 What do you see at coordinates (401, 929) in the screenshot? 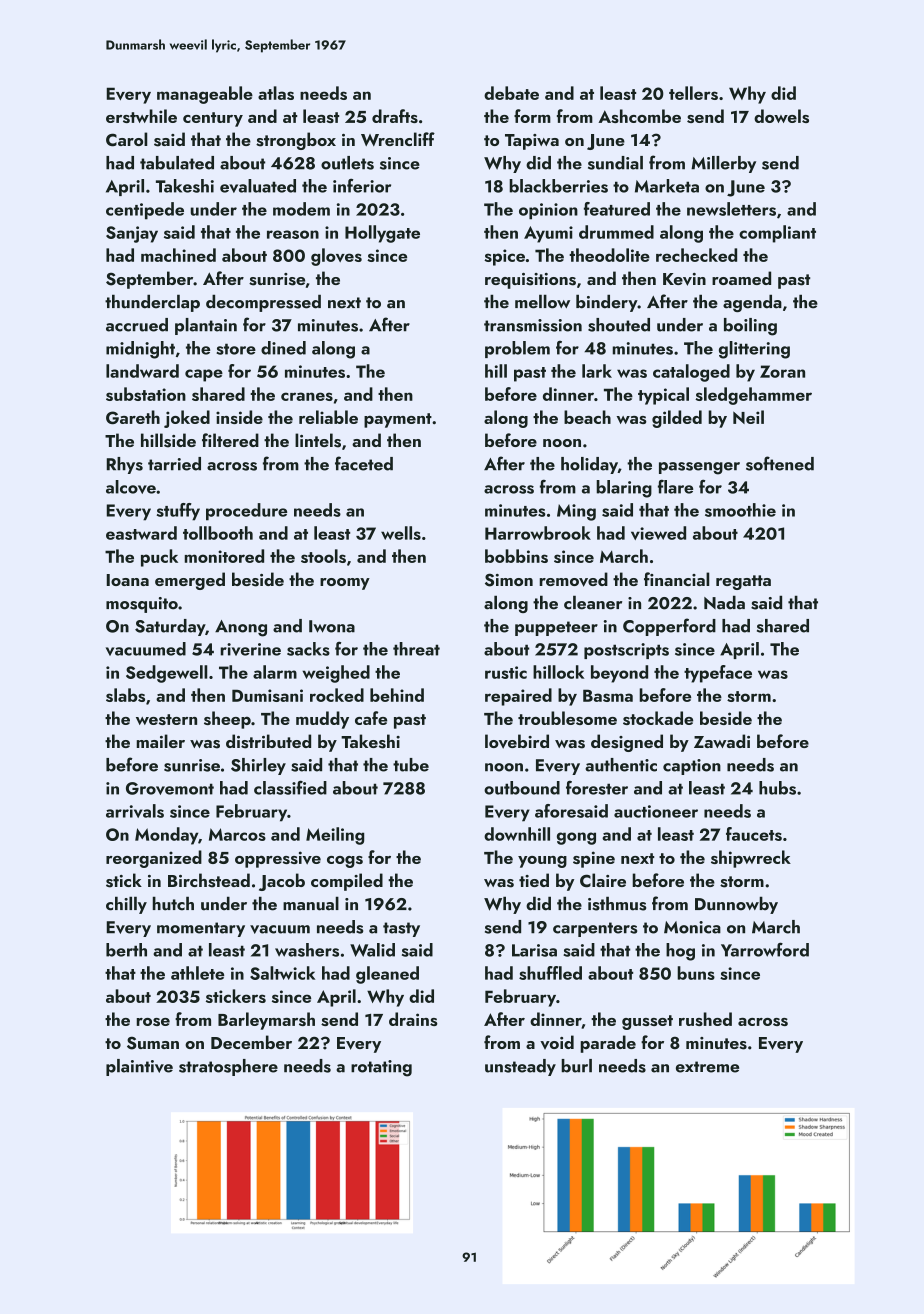
I see `tasty` at bounding box center [401, 929].
